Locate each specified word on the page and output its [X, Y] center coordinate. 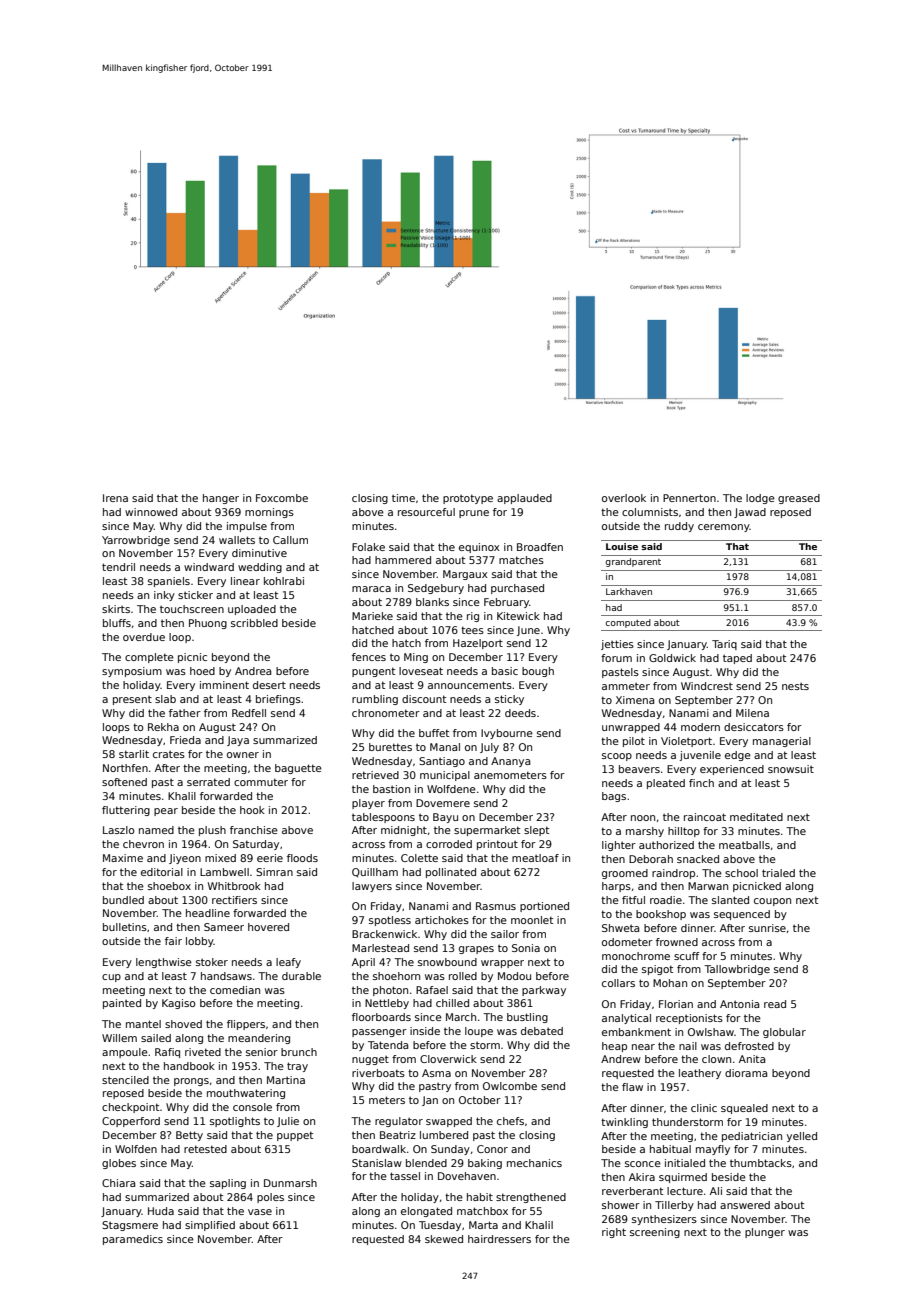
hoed [202, 671]
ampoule [125, 1053]
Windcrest [707, 686]
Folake [368, 547]
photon [390, 991]
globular [784, 1033]
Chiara [118, 1183]
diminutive [259, 553]
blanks [432, 602]
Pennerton [689, 498]
